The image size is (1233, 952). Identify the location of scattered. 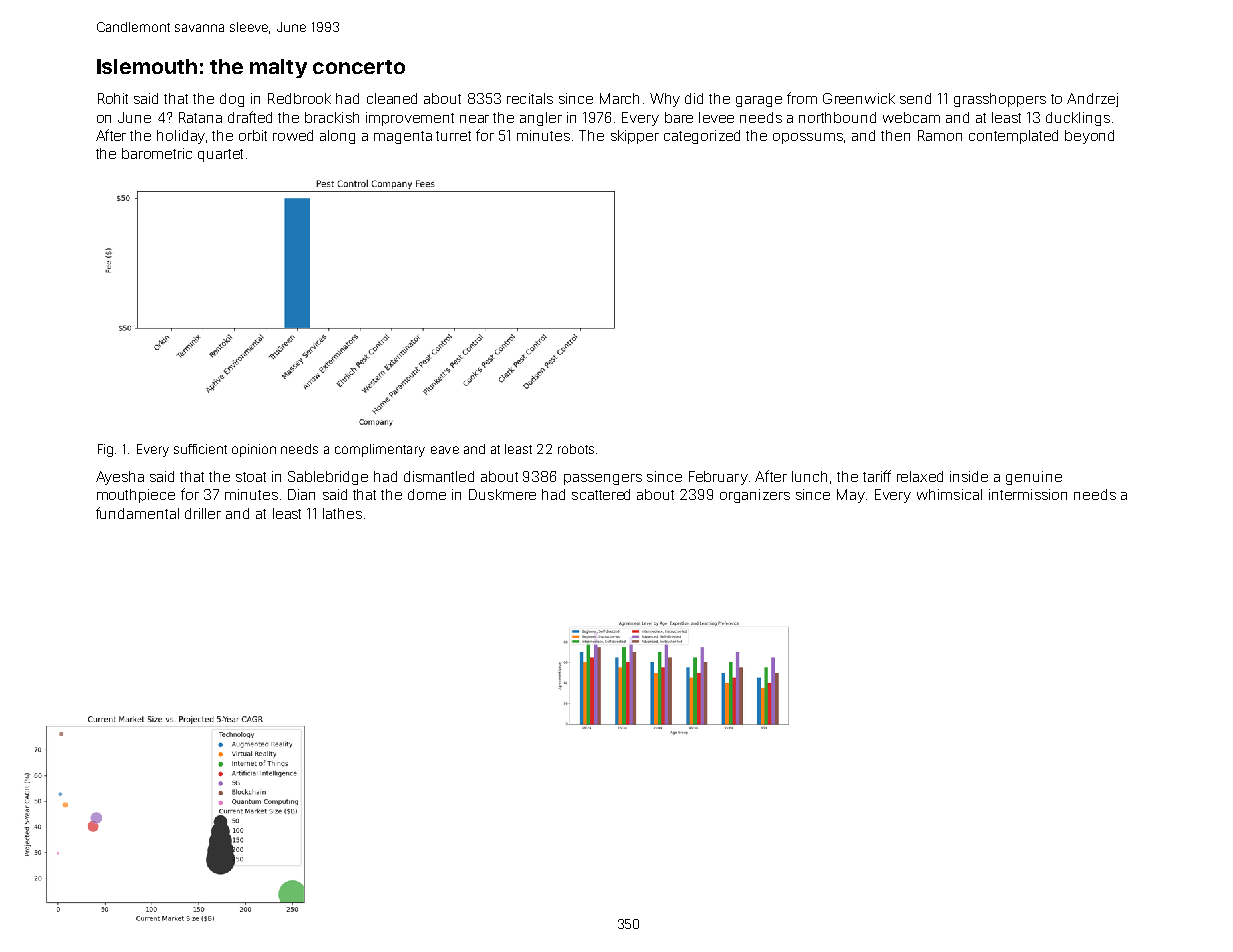
(601, 494).
